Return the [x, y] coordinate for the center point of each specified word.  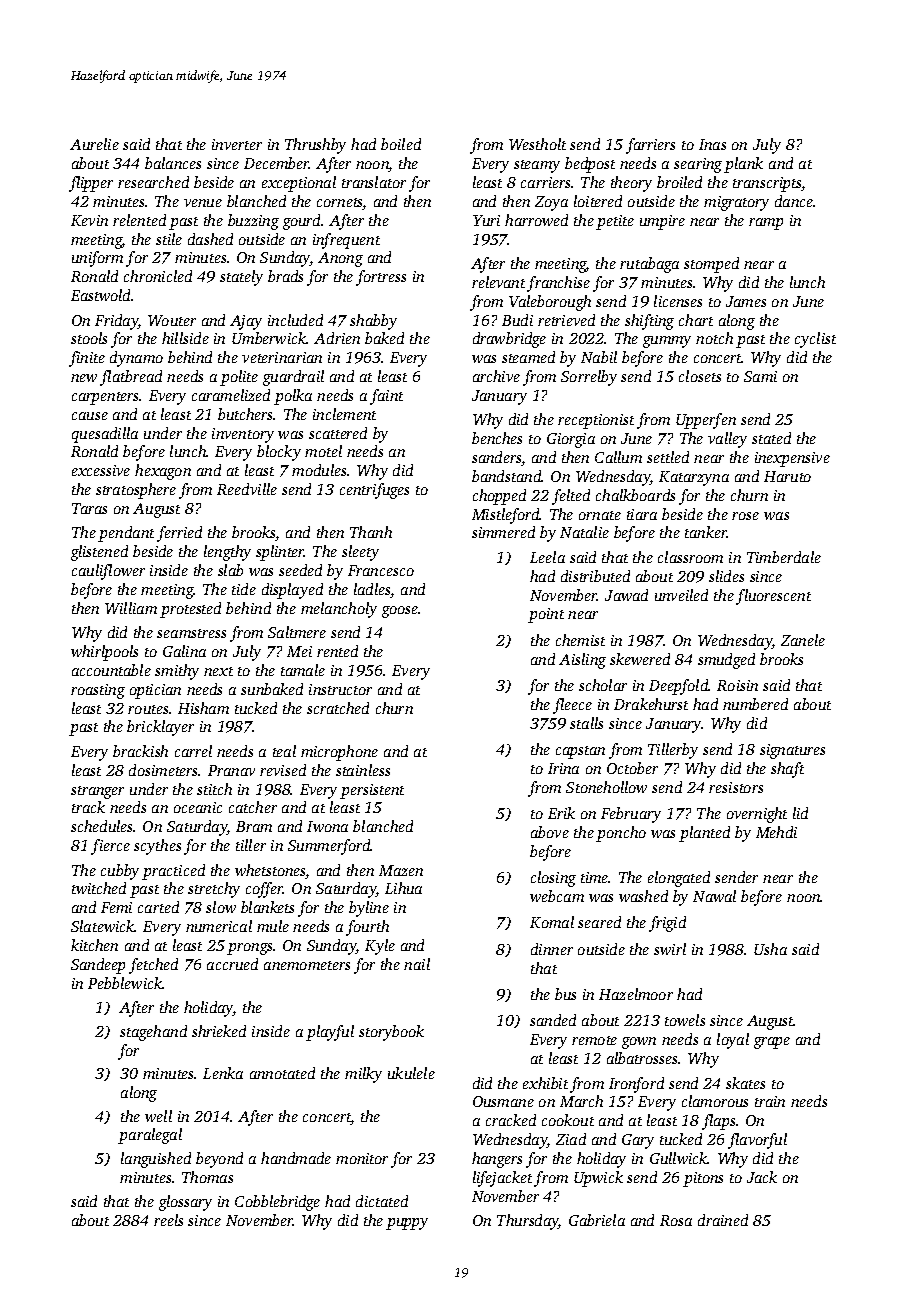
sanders [497, 458]
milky [363, 1075]
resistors [736, 787]
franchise [558, 284]
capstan [580, 752]
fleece [572, 706]
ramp [766, 224]
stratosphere [136, 491]
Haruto [787, 476]
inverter [237, 144]
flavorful [757, 1141]
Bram [254, 826]
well [158, 1116]
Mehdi [776, 832]
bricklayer [160, 728]
